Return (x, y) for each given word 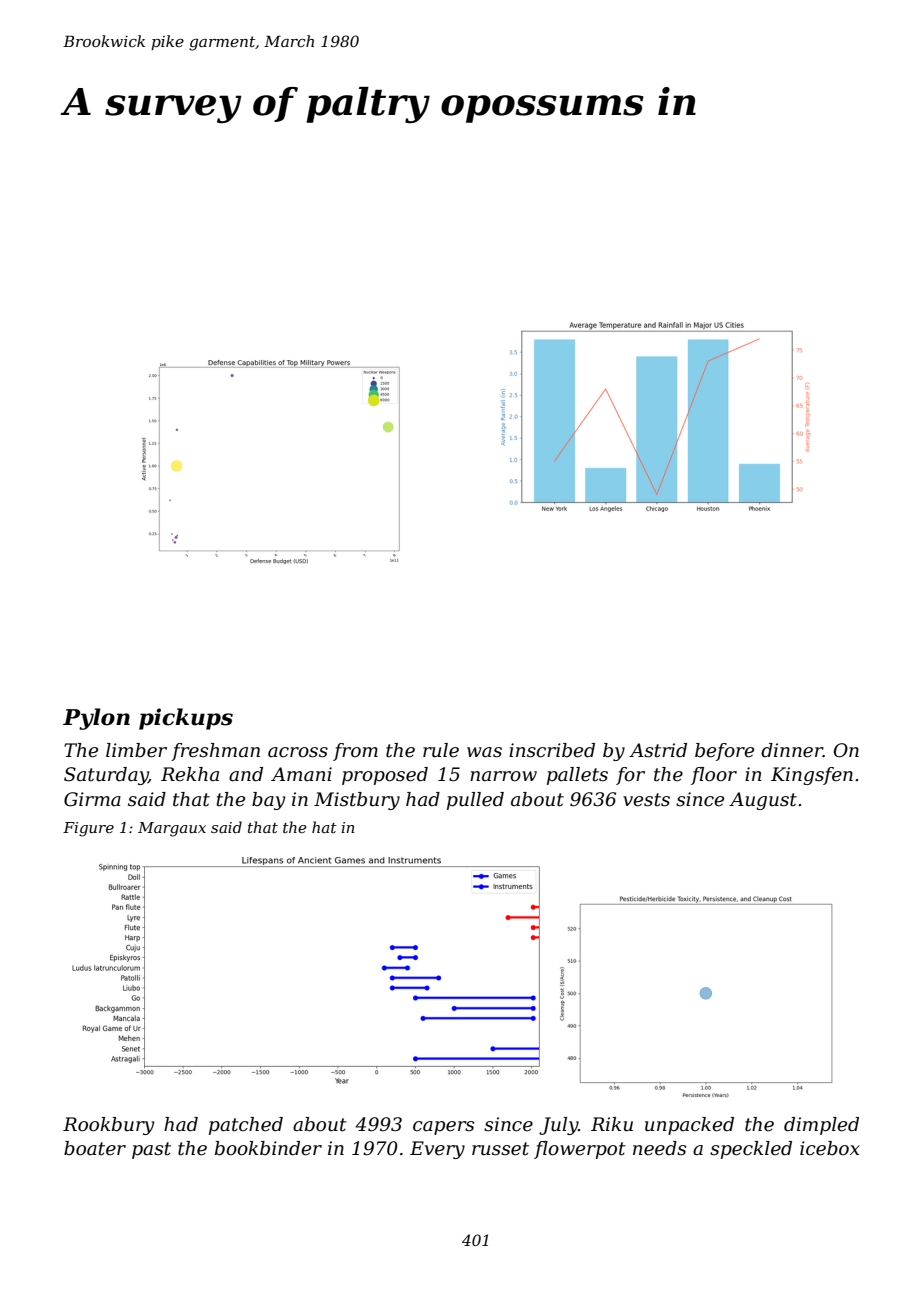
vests (646, 800)
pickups (186, 719)
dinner (792, 750)
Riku (612, 1124)
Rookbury (108, 1126)
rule (441, 750)
